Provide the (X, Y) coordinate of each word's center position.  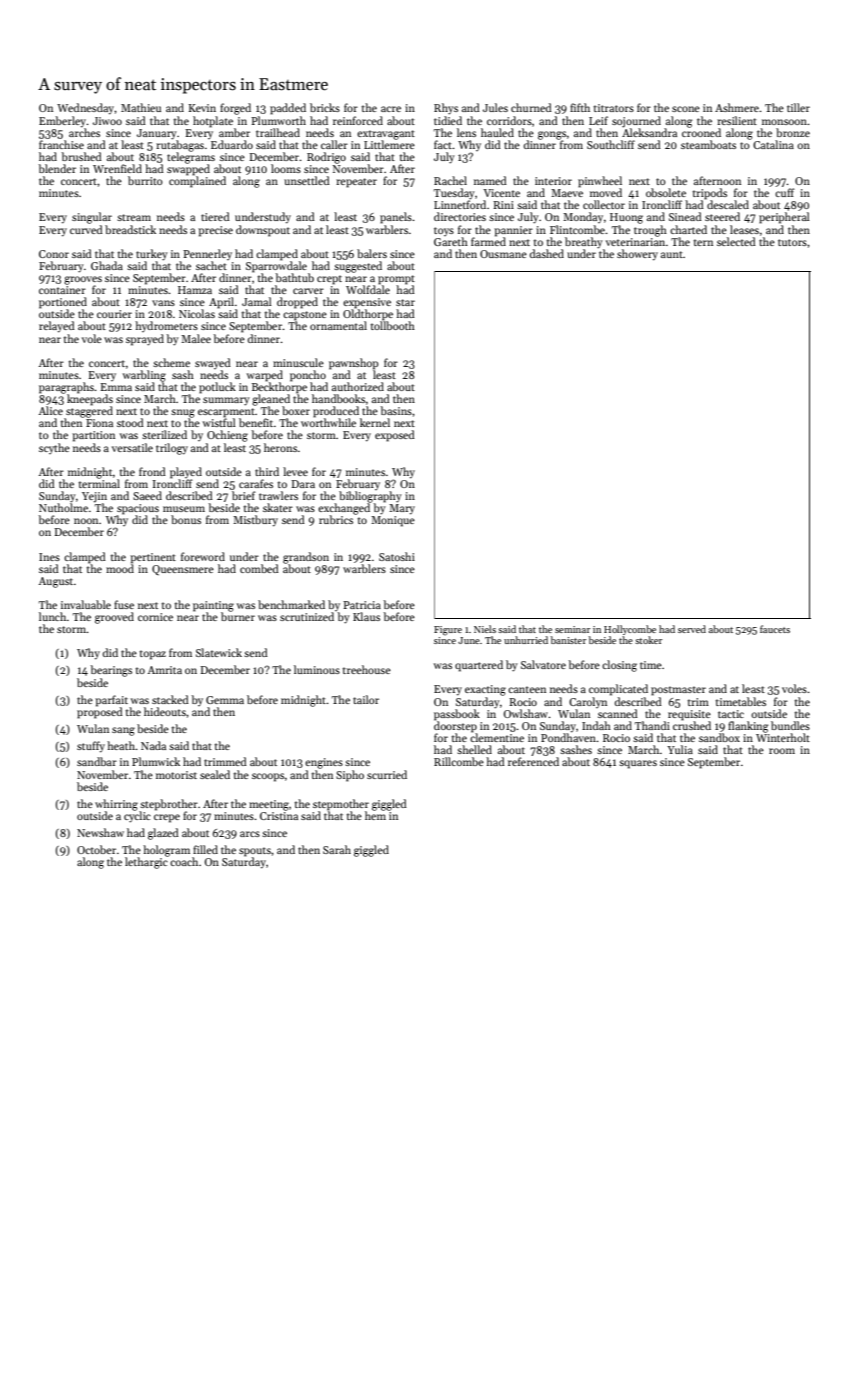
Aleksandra (649, 132)
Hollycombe (630, 630)
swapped (188, 170)
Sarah (337, 849)
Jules (495, 107)
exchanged (344, 509)
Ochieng (227, 436)
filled (205, 849)
